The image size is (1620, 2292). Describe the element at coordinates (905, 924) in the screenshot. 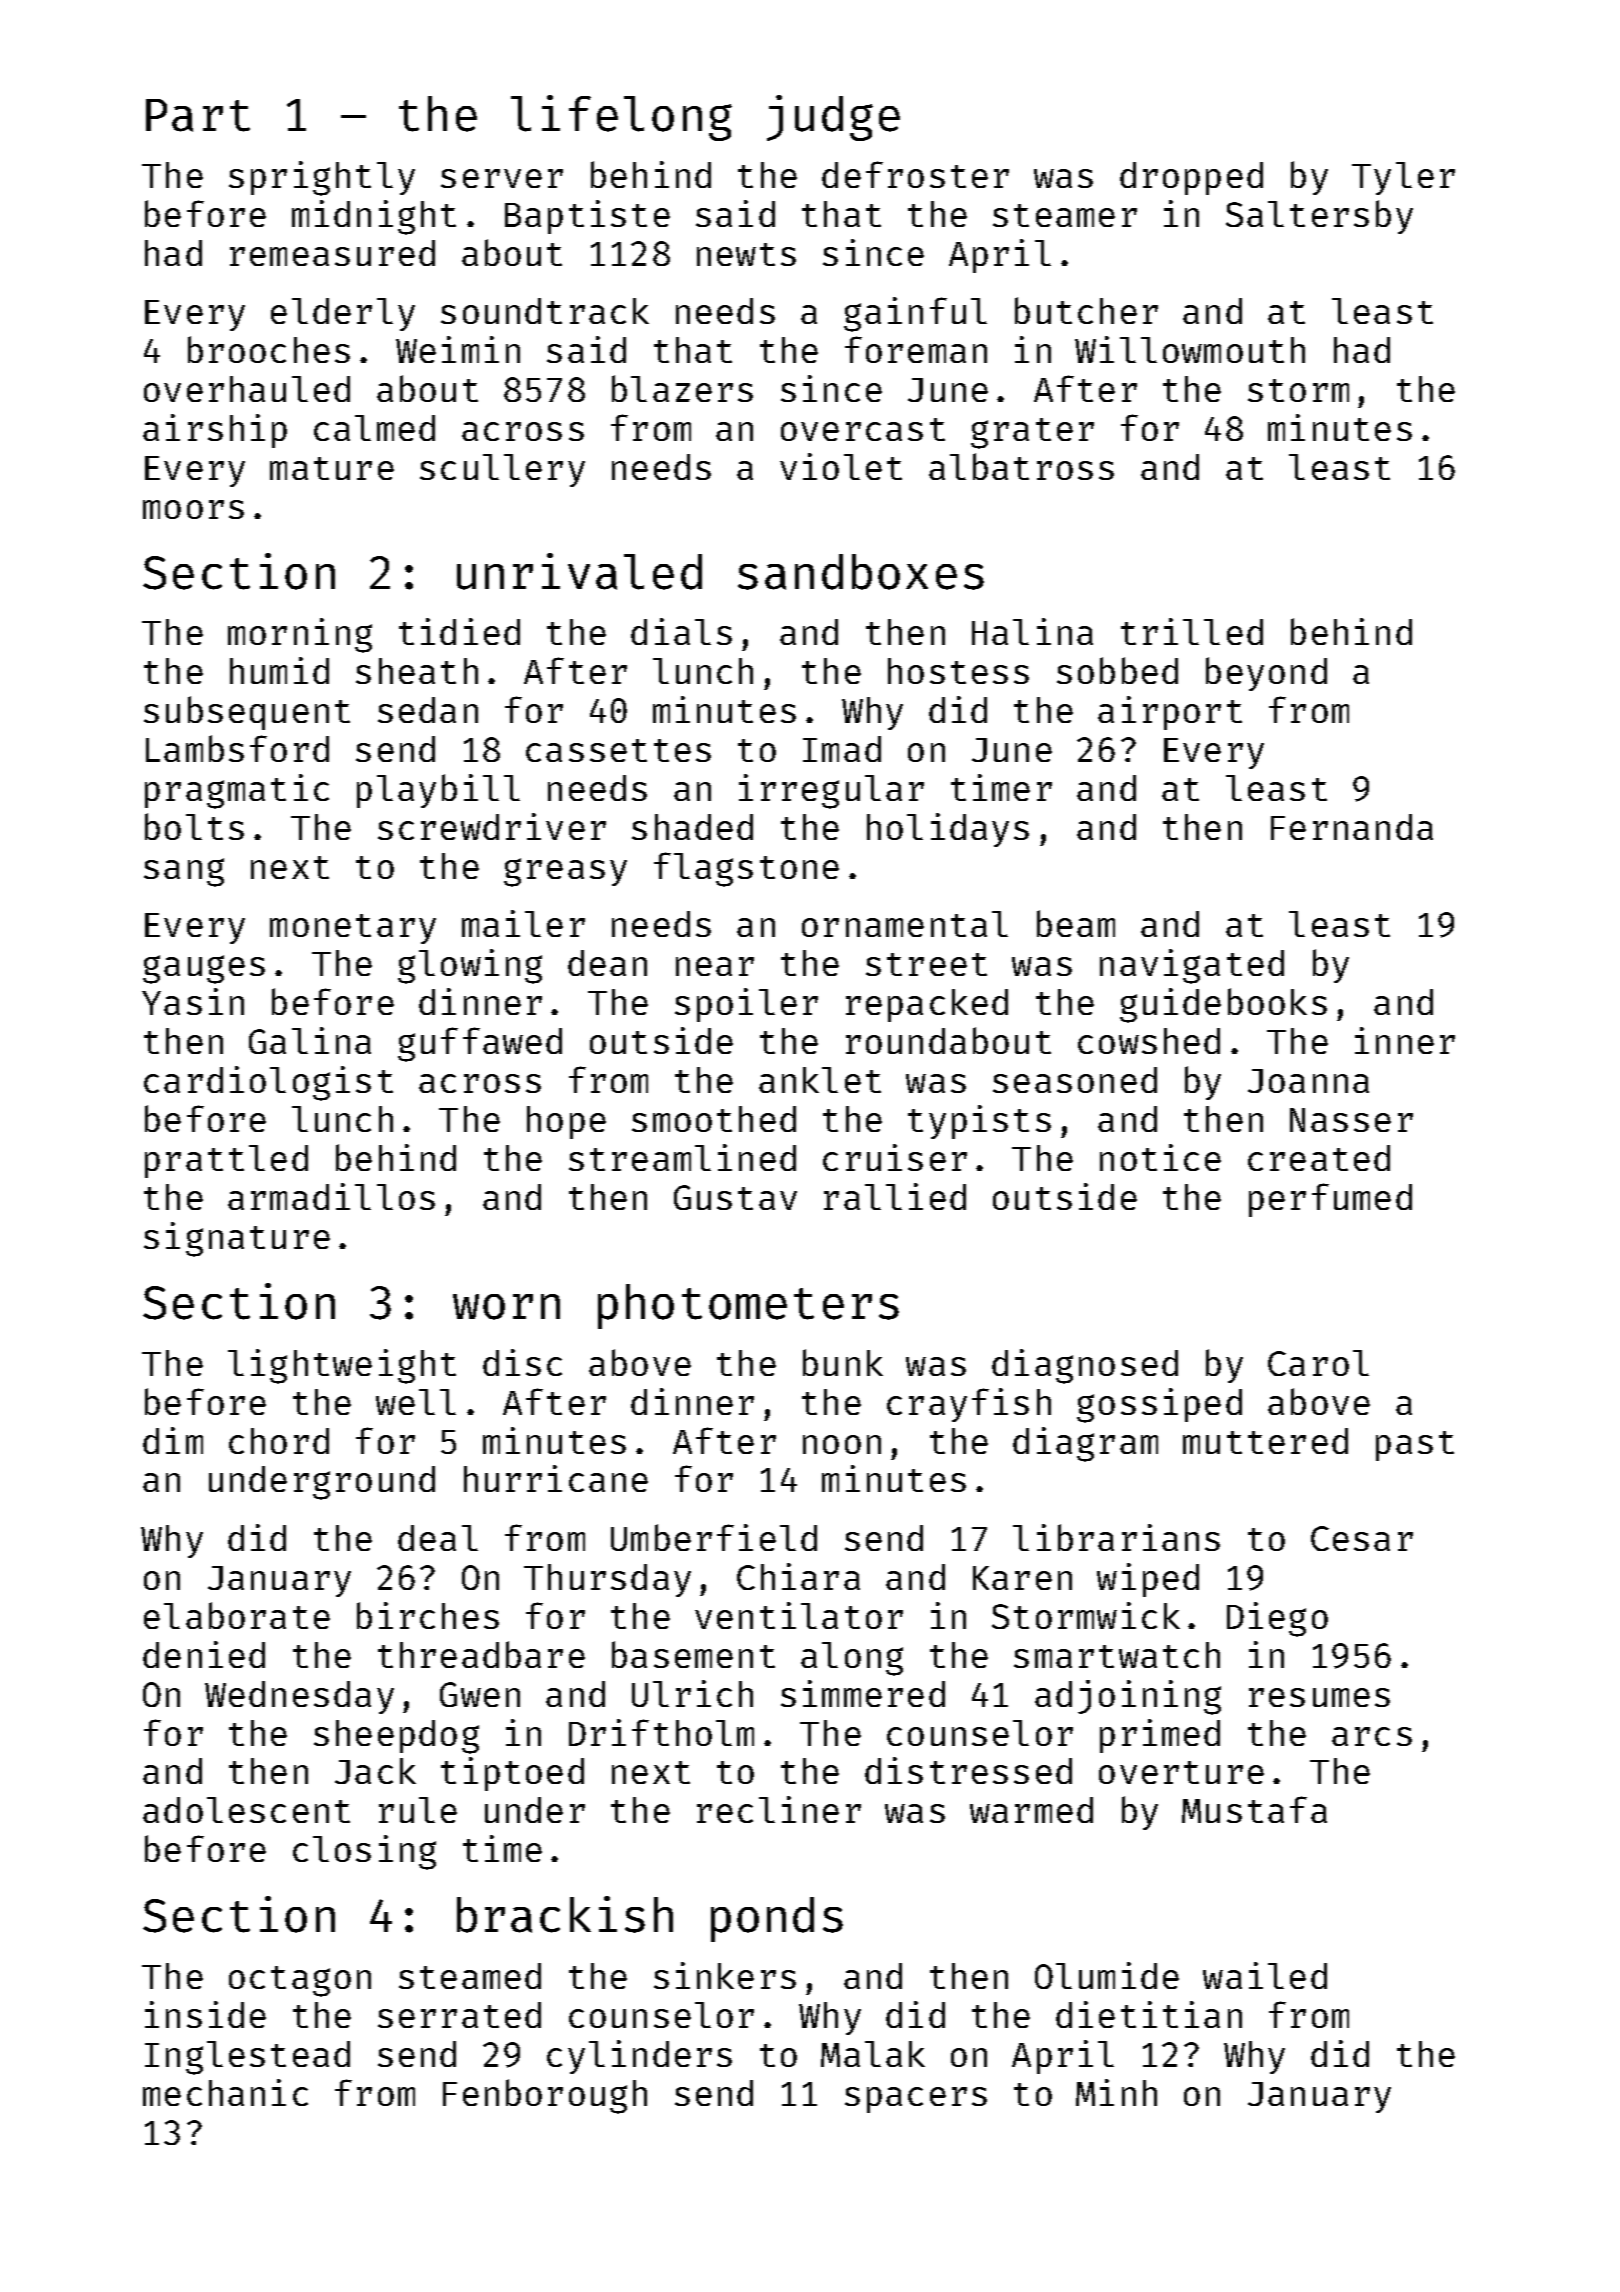

I see `ornamental` at that location.
